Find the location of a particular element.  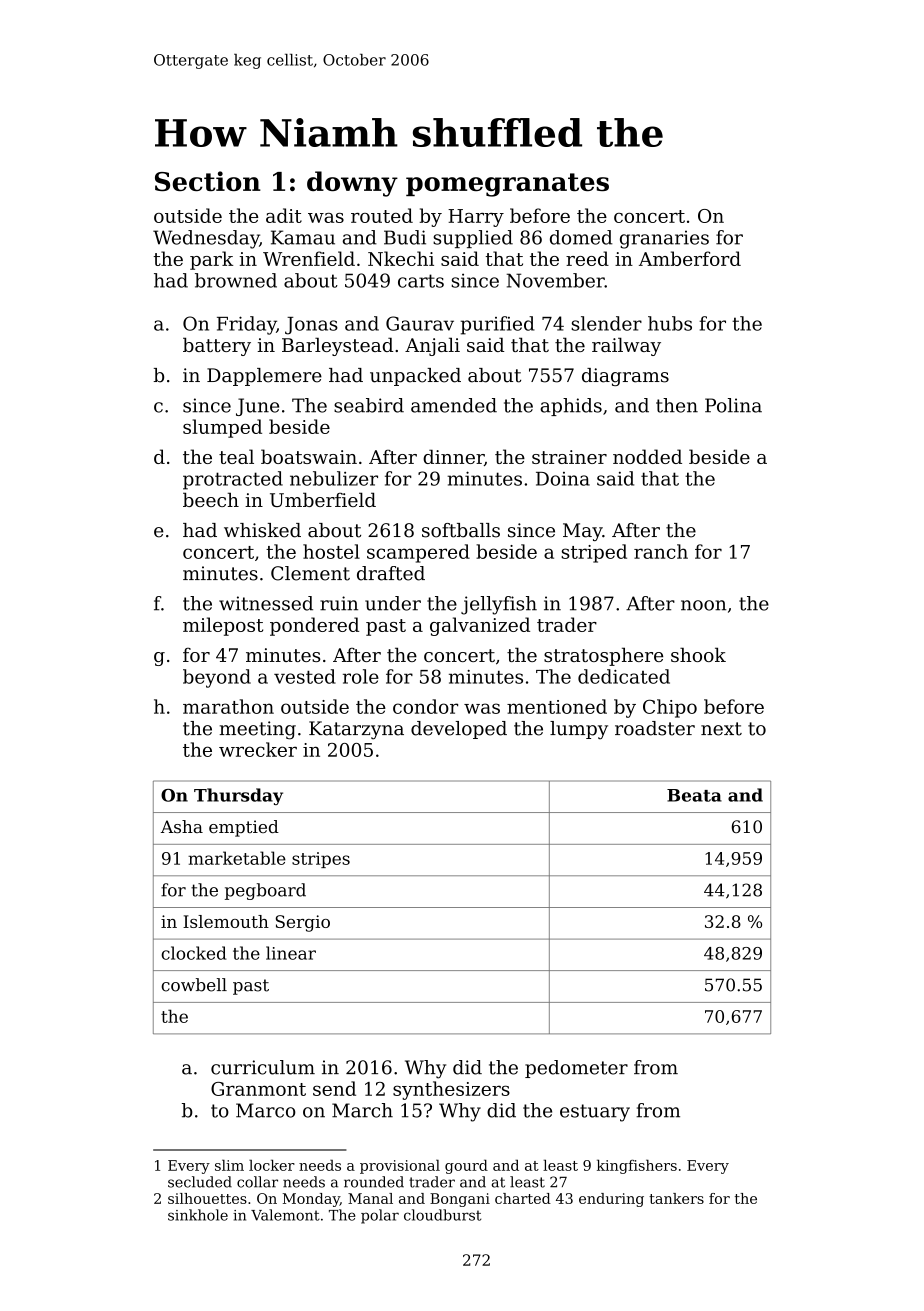

Marco is located at coordinates (266, 1110).
